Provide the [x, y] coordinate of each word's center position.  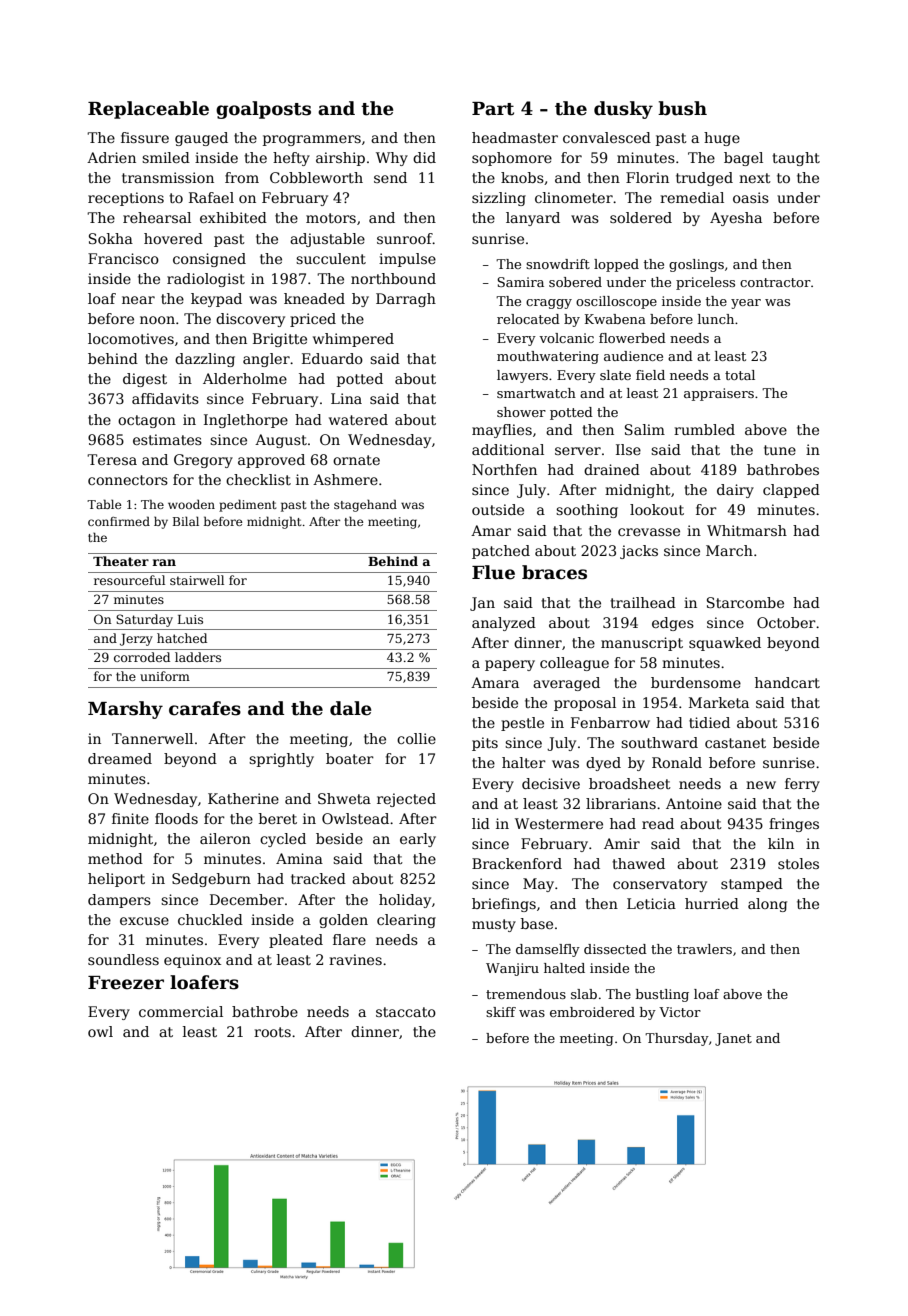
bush [682, 108]
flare [349, 939]
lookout [657, 509]
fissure [145, 137]
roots [272, 1032]
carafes [205, 708]
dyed [603, 764]
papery [510, 665]
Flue [493, 572]
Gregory [203, 461]
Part [493, 109]
